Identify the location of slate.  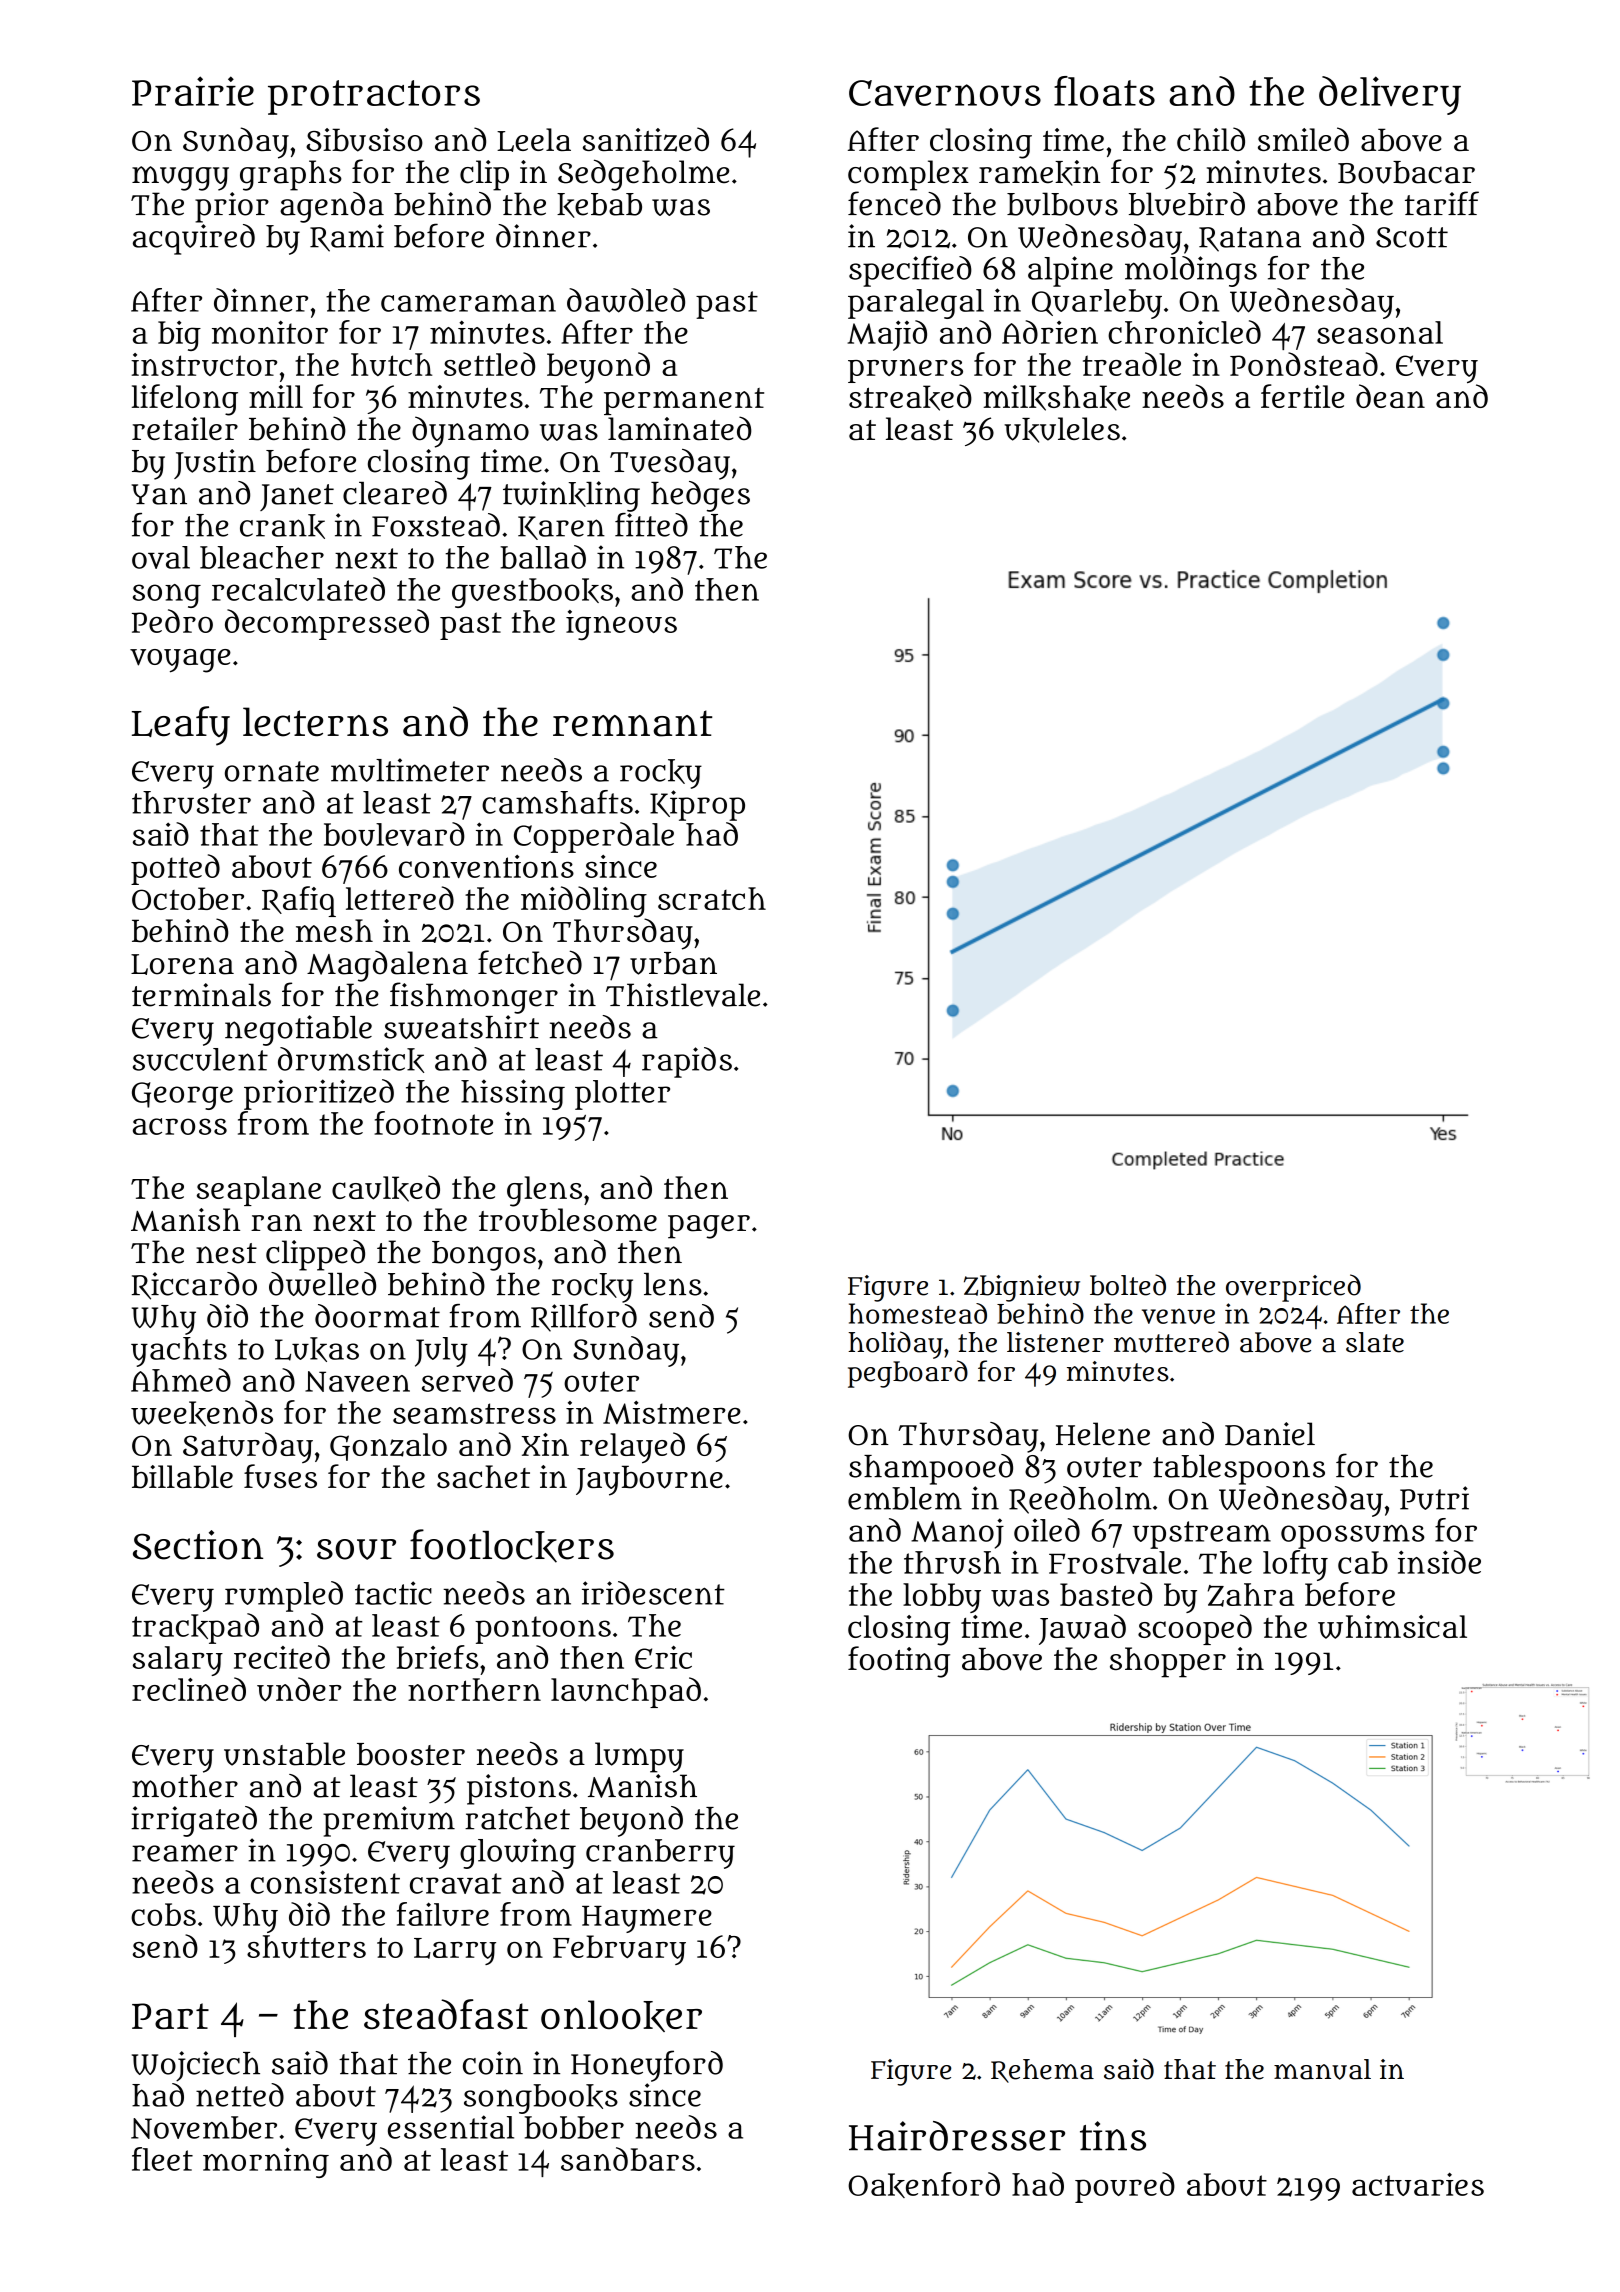
(1375, 1342).
